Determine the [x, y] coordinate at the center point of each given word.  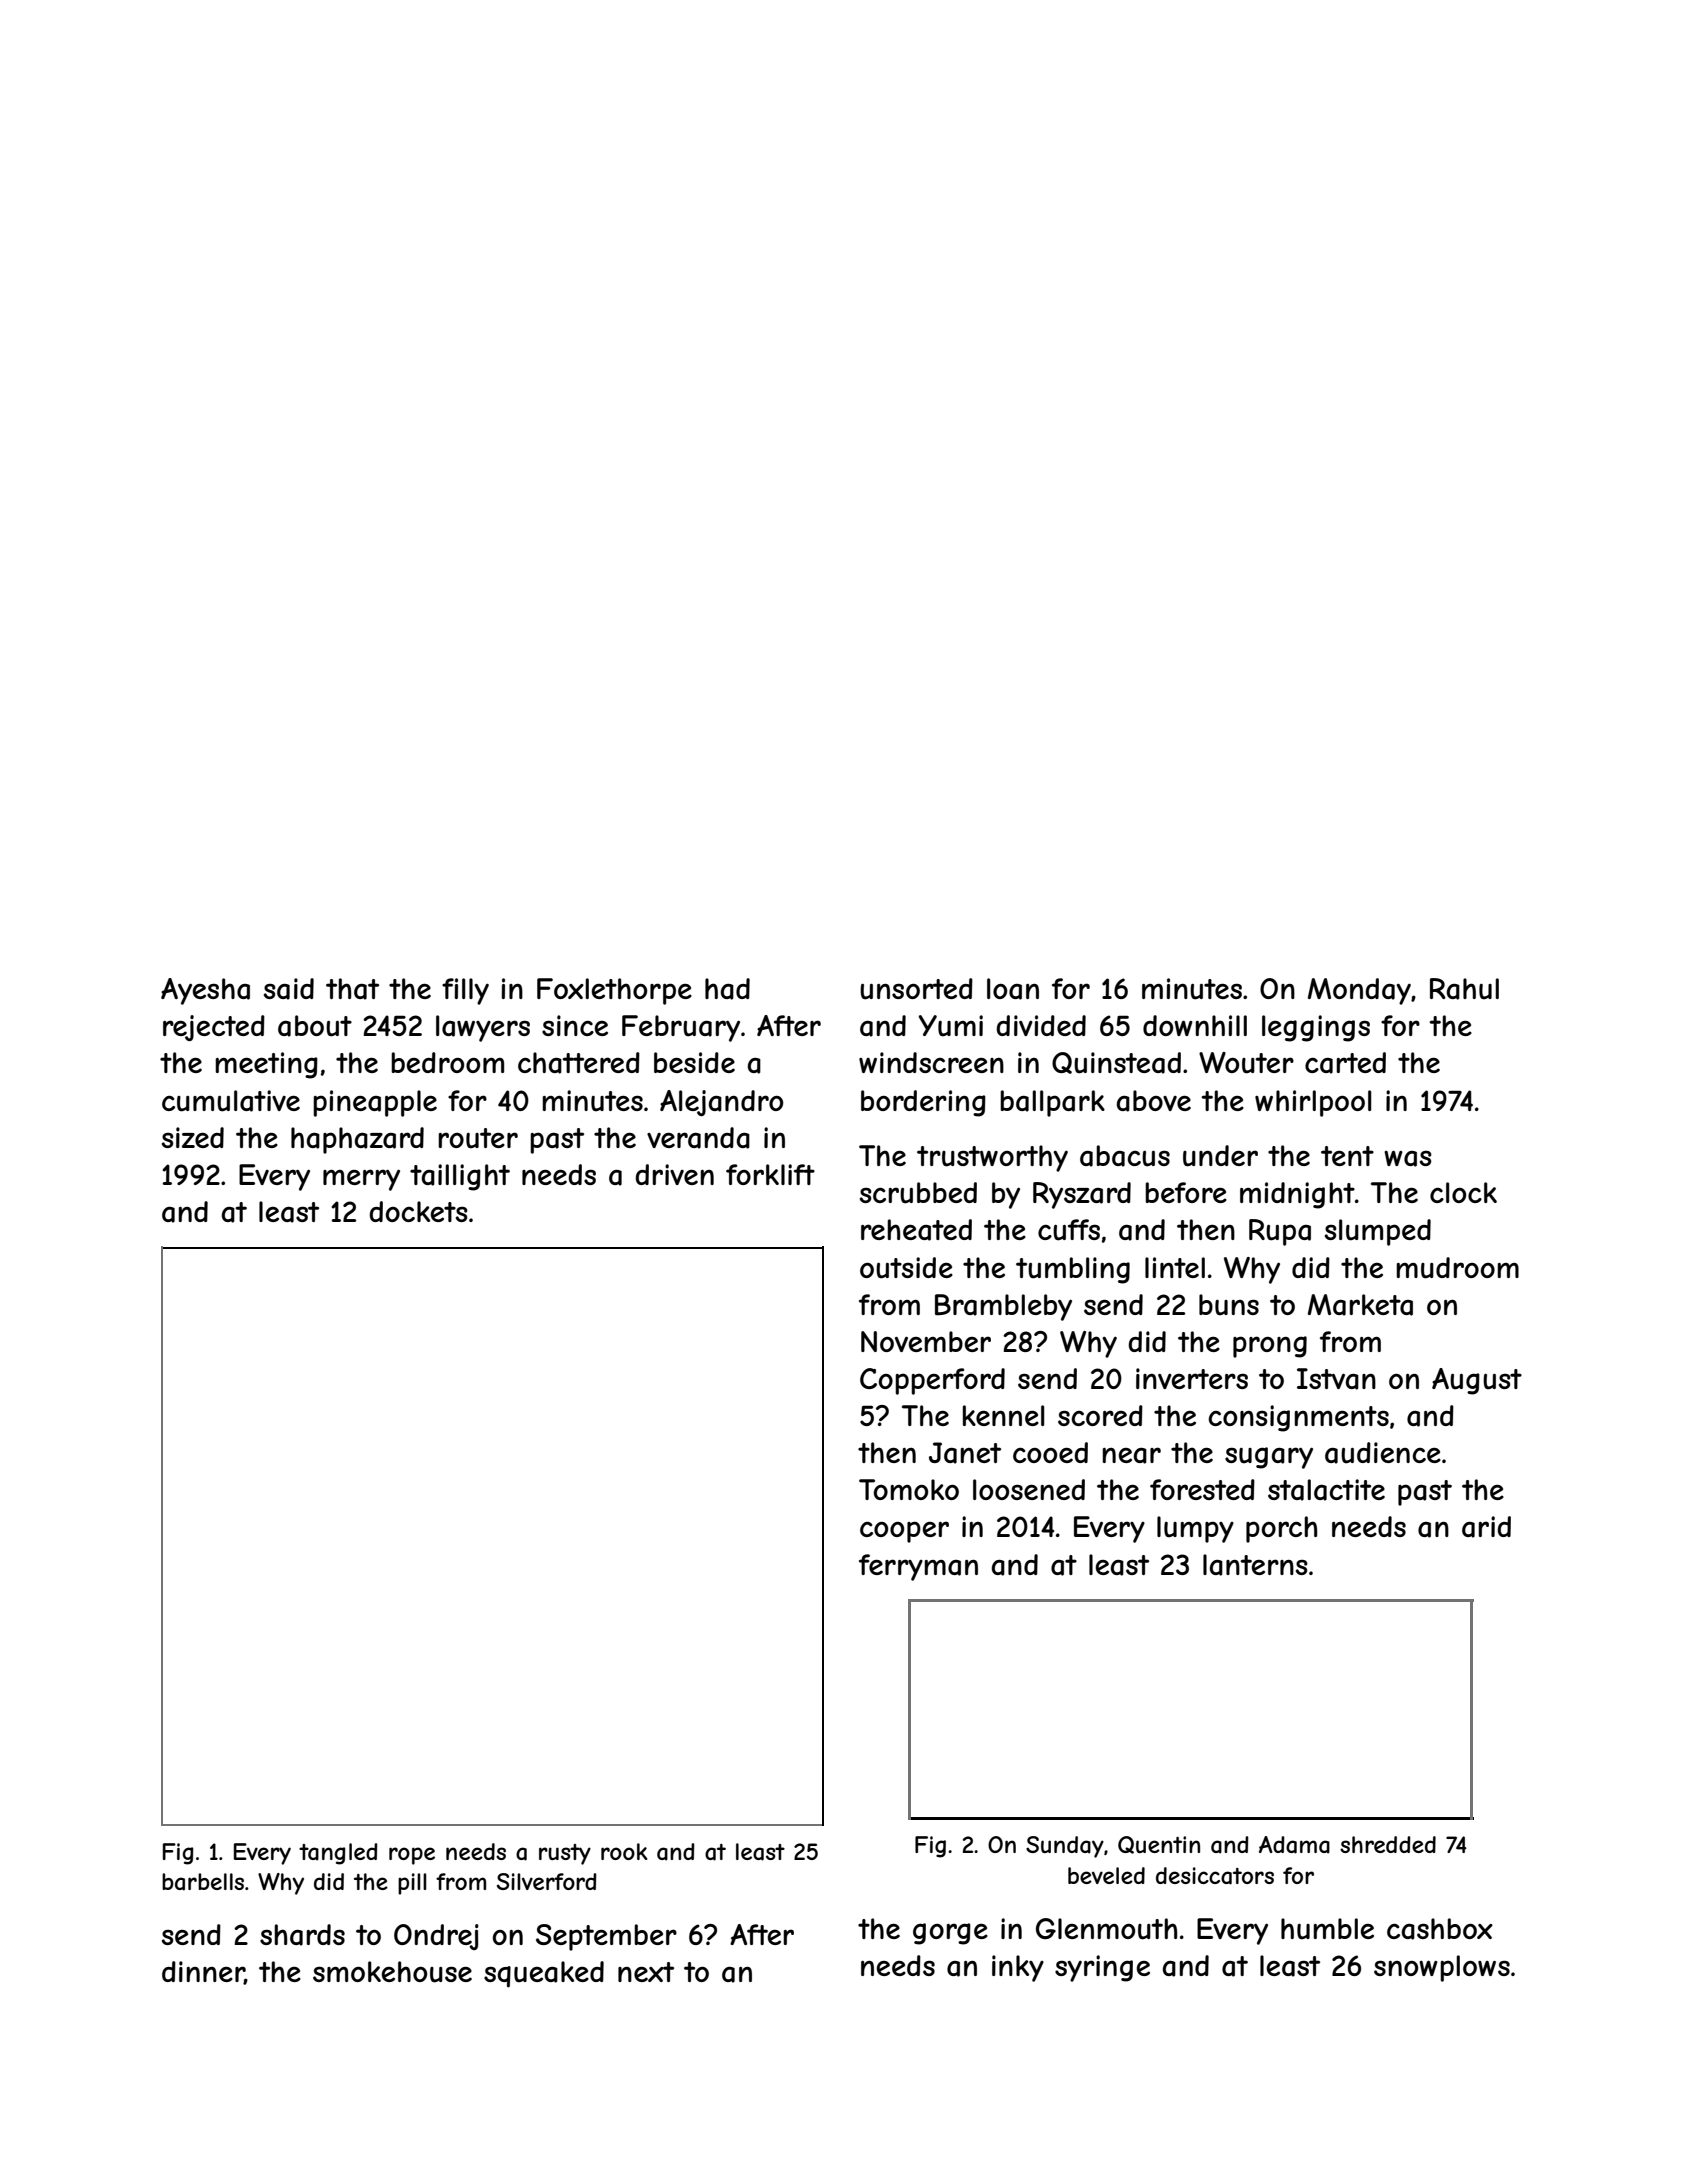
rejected [214, 1028]
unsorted [916, 989]
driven [674, 1174]
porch [1281, 1529]
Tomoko [909, 1489]
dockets [418, 1211]
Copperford [932, 1381]
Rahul [1464, 989]
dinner [203, 1973]
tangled [338, 1854]
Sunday [1065, 1847]
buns [1229, 1305]
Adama [1294, 1845]
